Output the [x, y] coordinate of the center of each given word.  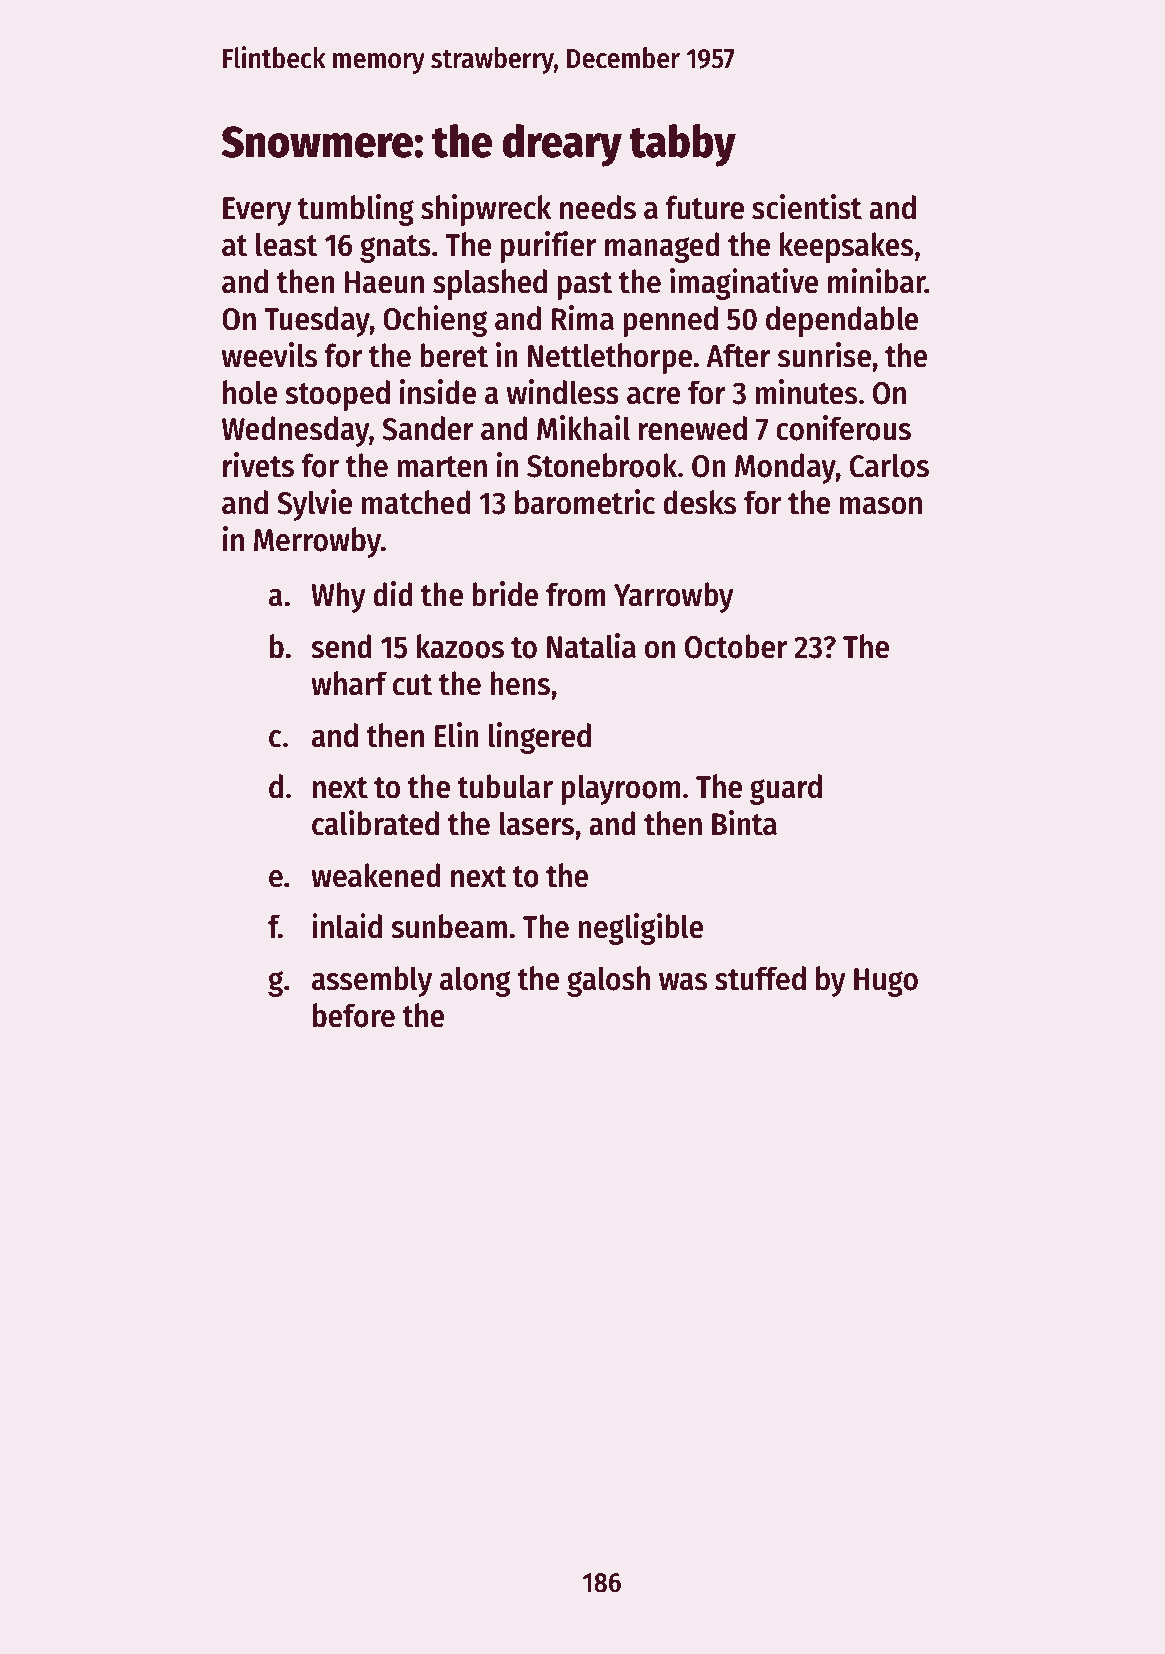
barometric [585, 502]
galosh [608, 981]
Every [257, 211]
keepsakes [846, 247]
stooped [337, 395]
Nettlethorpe [610, 358]
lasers [536, 823]
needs [598, 207]
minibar [876, 281]
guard [786, 789]
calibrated [375, 823]
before [354, 1015]
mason [881, 506]
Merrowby [317, 542]
